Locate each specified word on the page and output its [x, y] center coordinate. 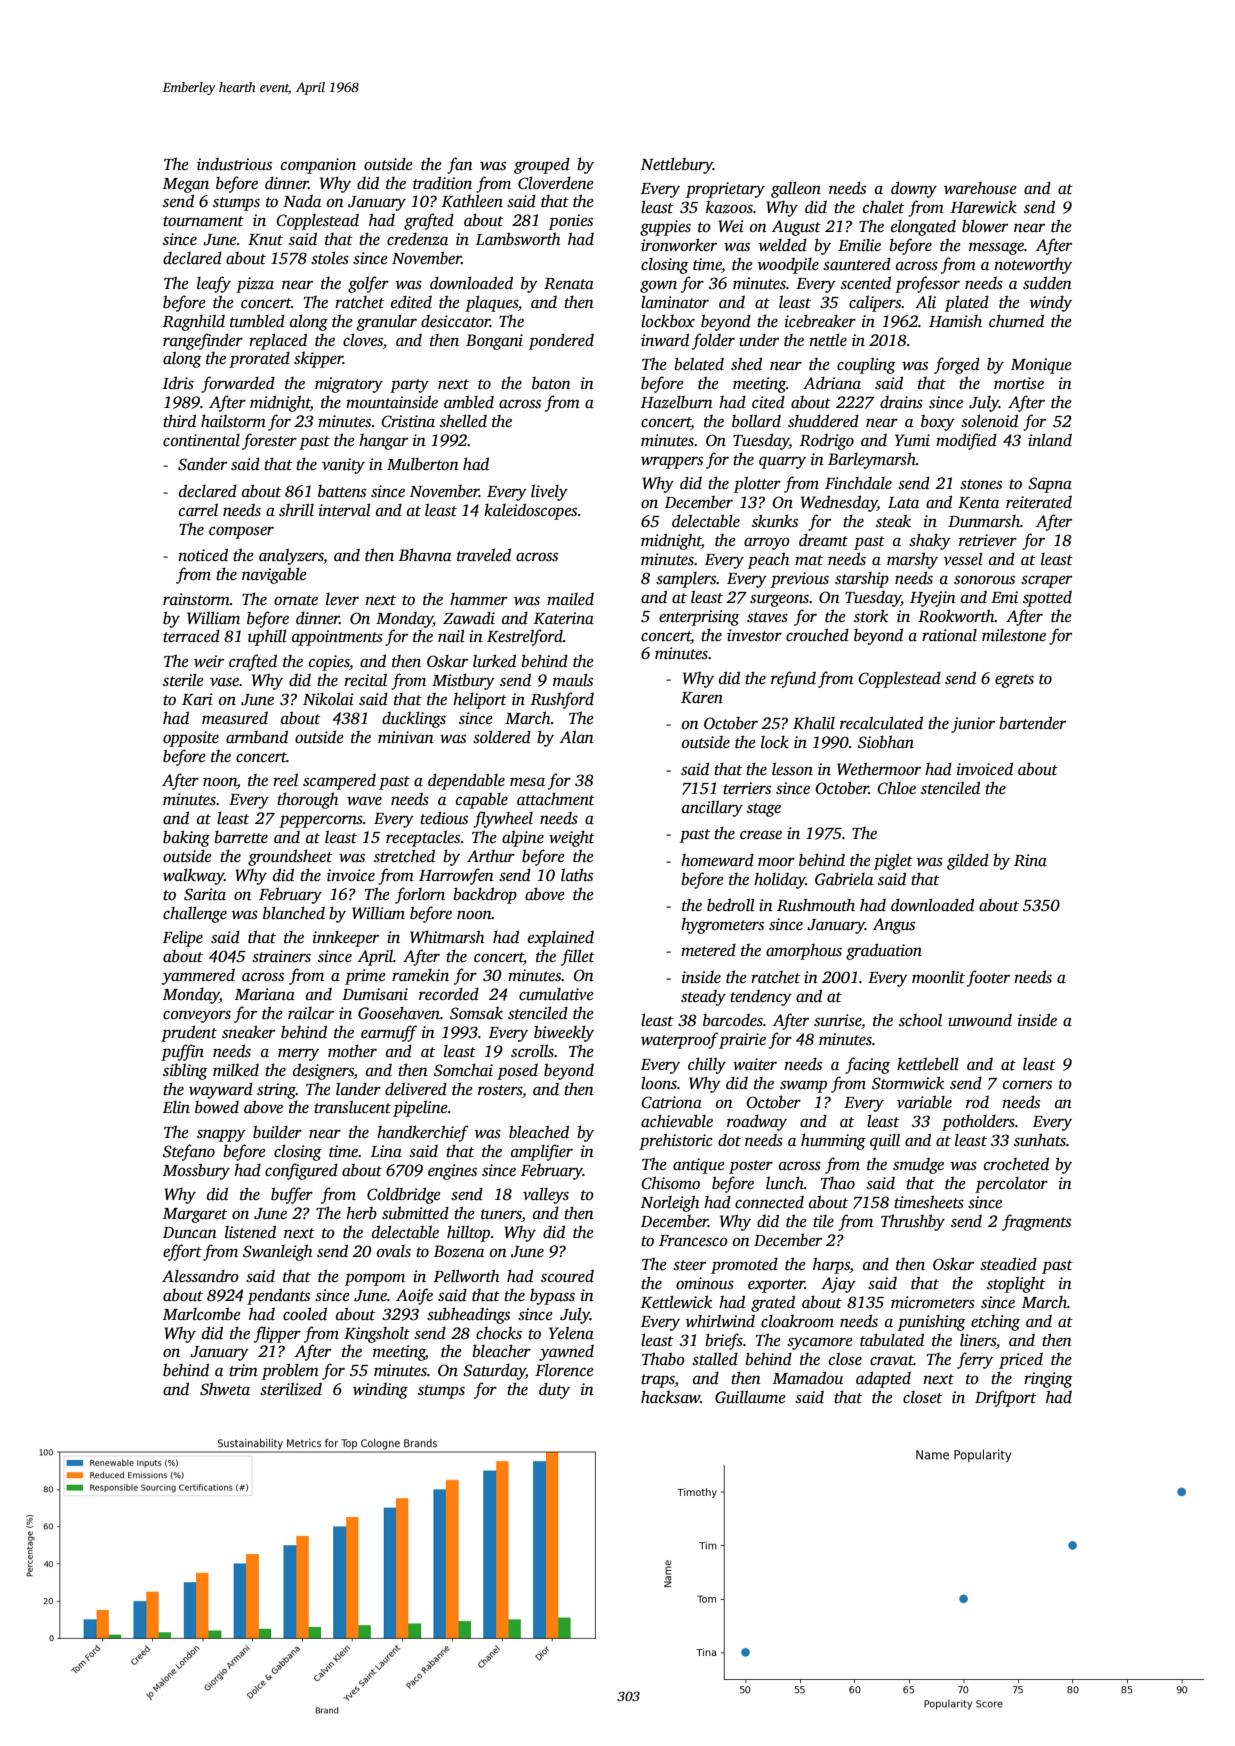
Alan [577, 736]
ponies [571, 222]
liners [978, 1340]
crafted [253, 662]
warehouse [980, 188]
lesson [792, 769]
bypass [552, 1296]
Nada [302, 201]
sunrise [837, 1020]
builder [277, 1132]
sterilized [291, 1389]
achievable [677, 1121]
